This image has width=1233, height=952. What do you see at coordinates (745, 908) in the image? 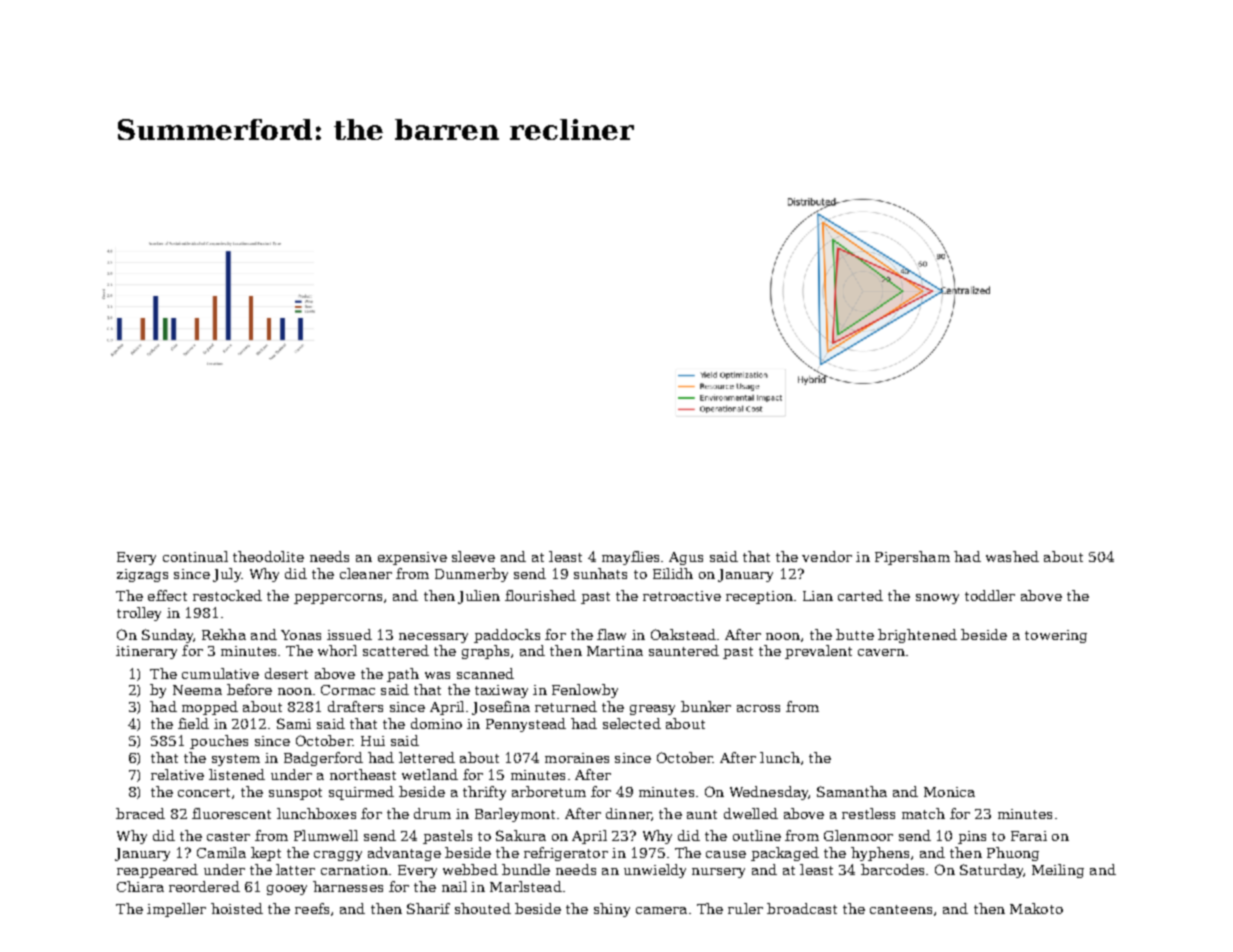
I see `ruler` at bounding box center [745, 908].
